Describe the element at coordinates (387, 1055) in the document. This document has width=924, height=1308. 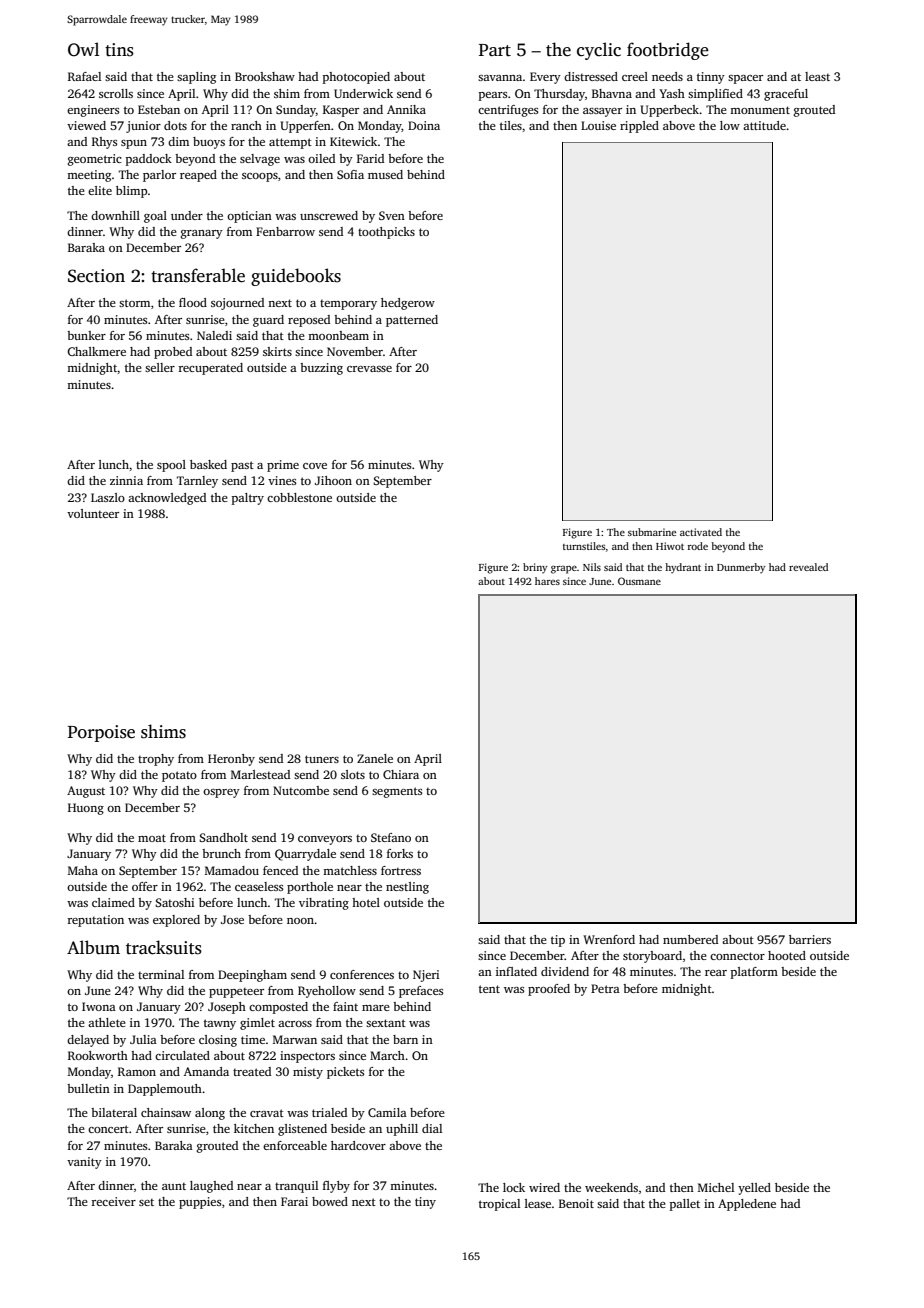
I see `March` at that location.
